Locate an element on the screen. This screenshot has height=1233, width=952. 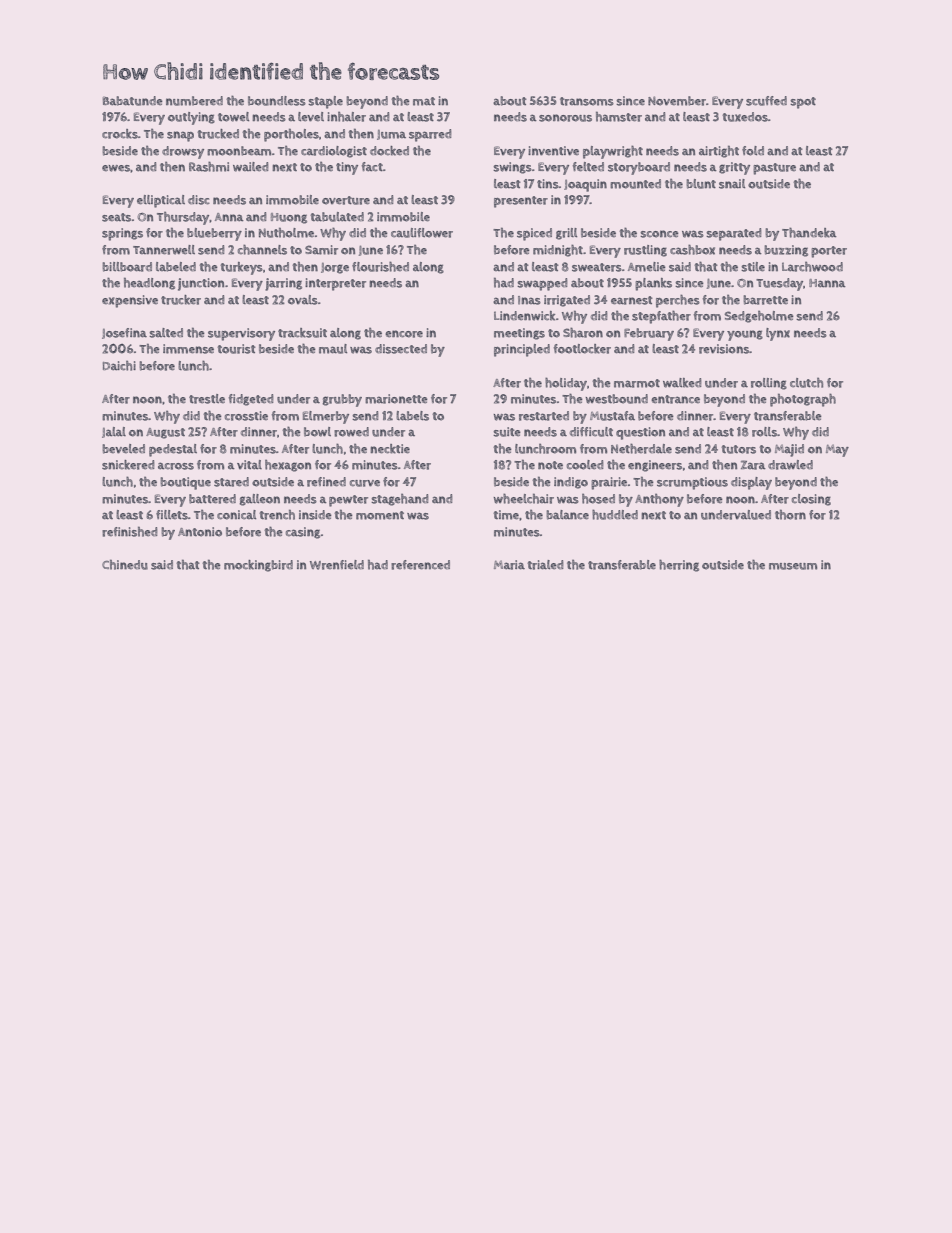
fold is located at coordinates (753, 151).
